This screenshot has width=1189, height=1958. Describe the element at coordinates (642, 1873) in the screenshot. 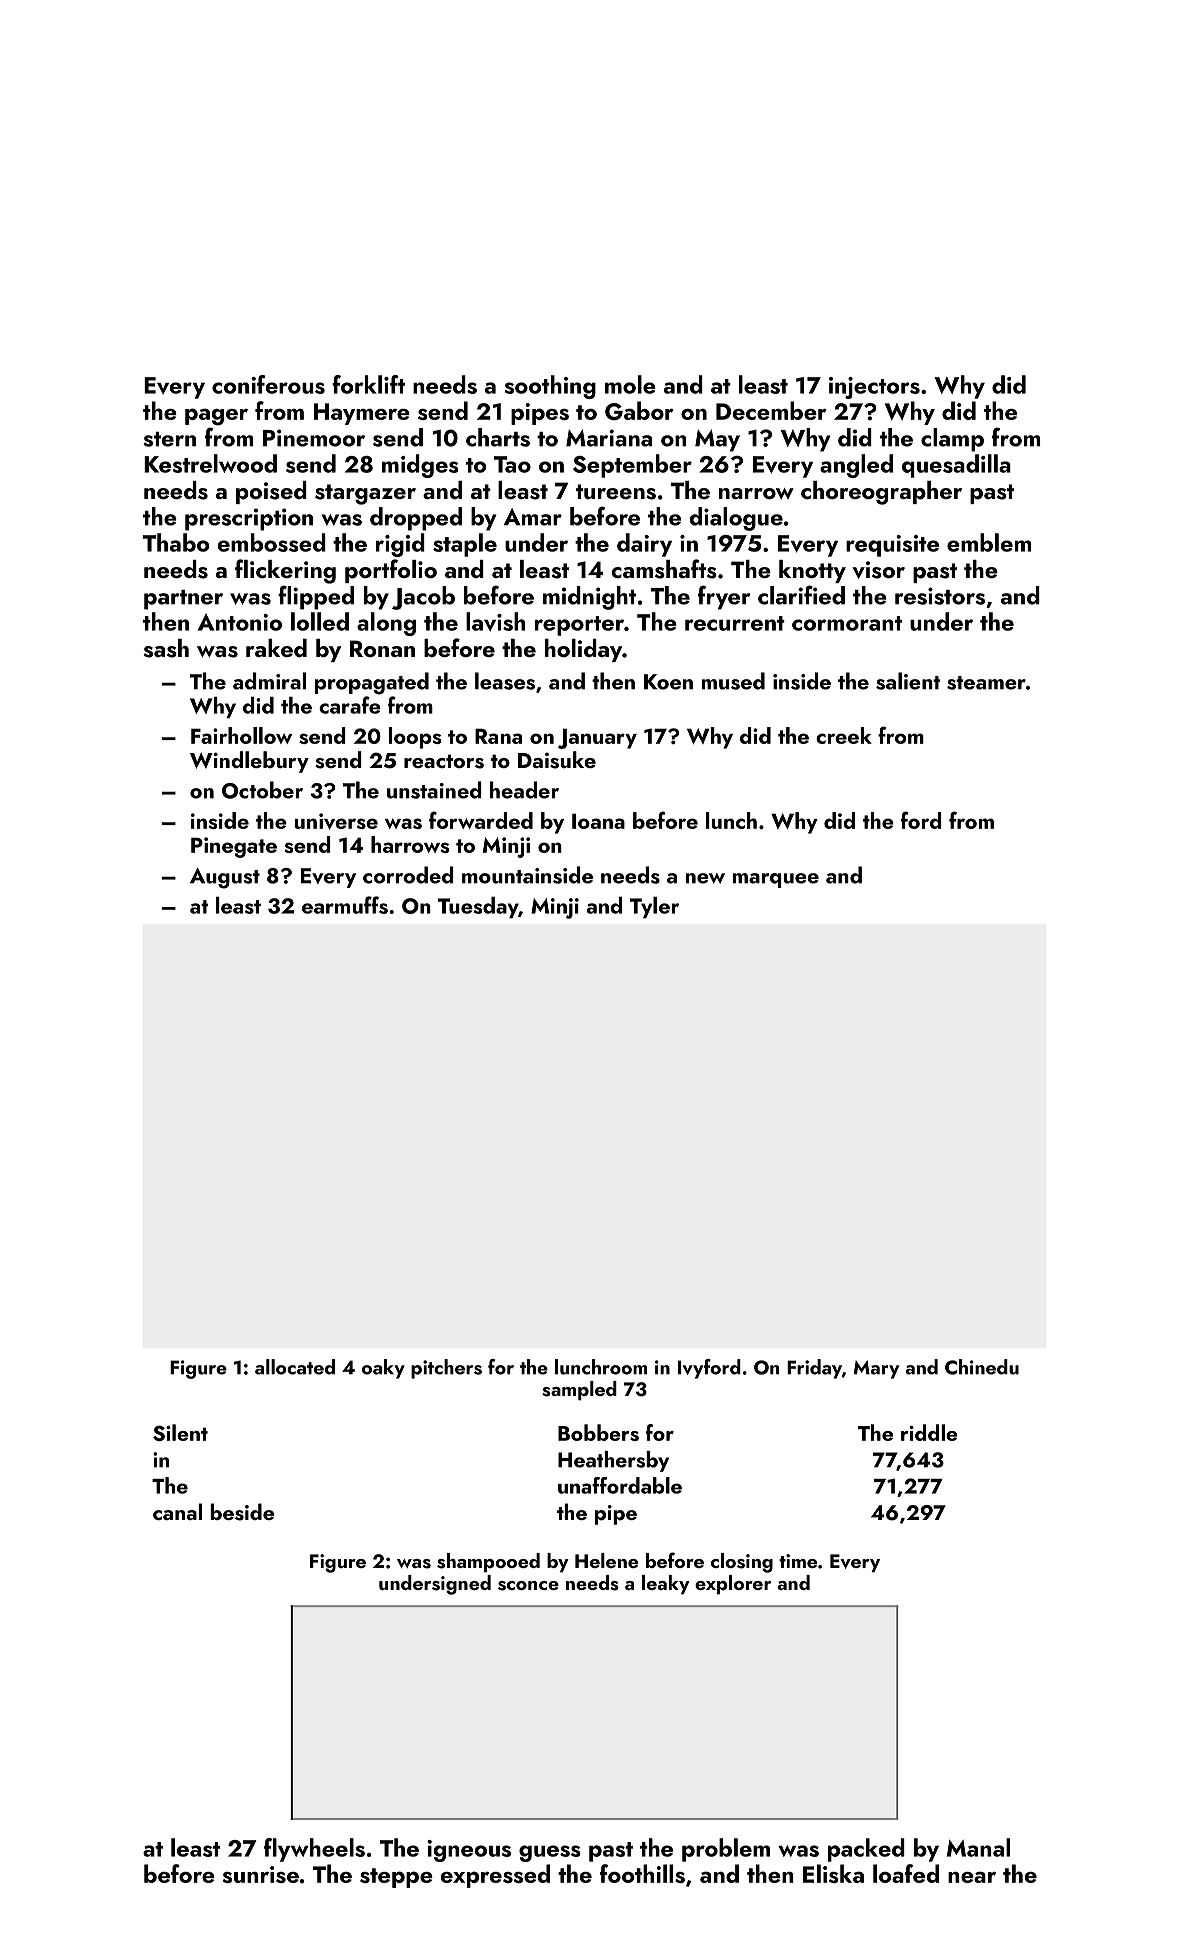

I see `foothills` at that location.
